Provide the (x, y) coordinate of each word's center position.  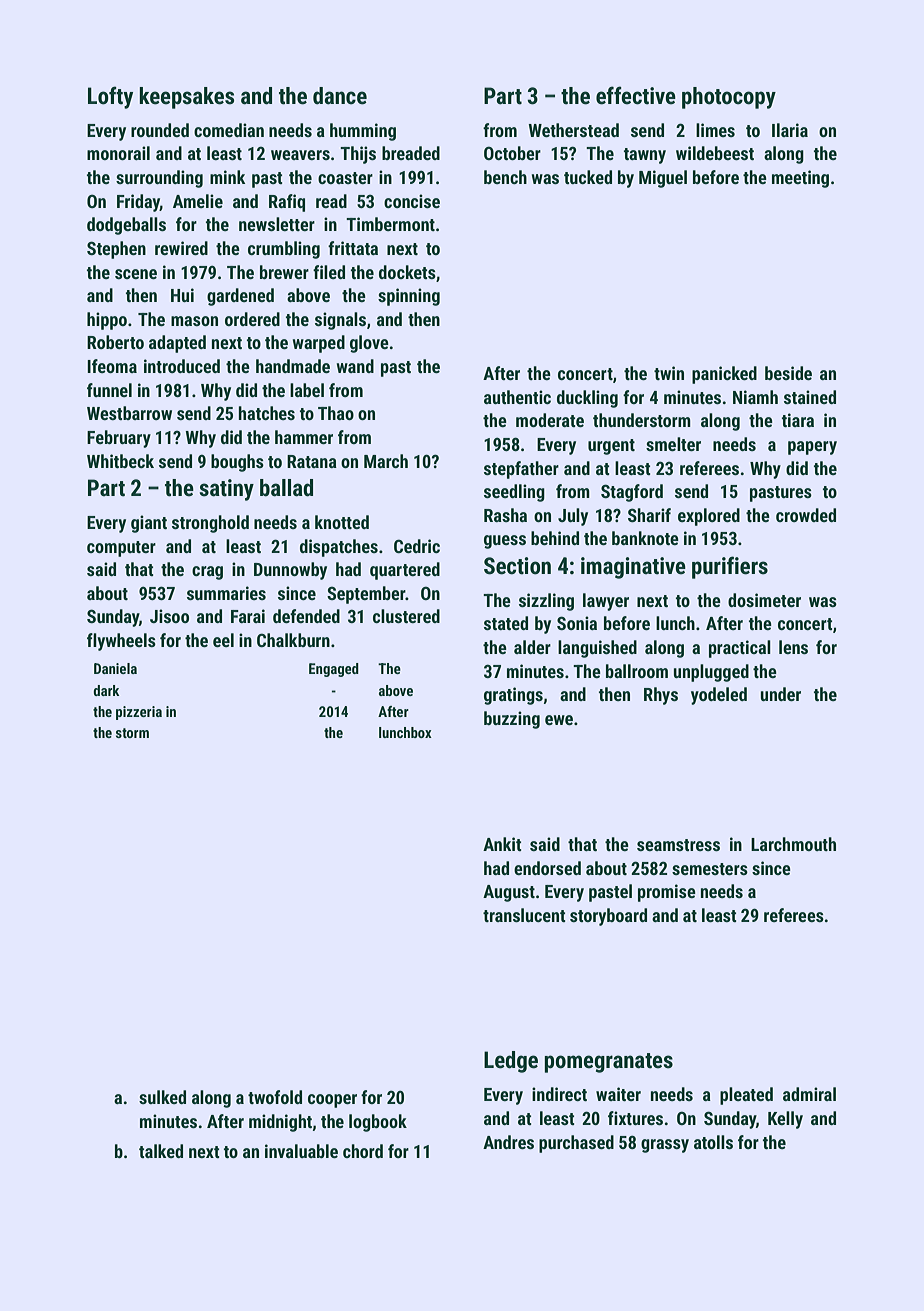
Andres (508, 1142)
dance (340, 96)
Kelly (785, 1120)
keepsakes (186, 98)
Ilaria (790, 130)
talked (161, 1151)
